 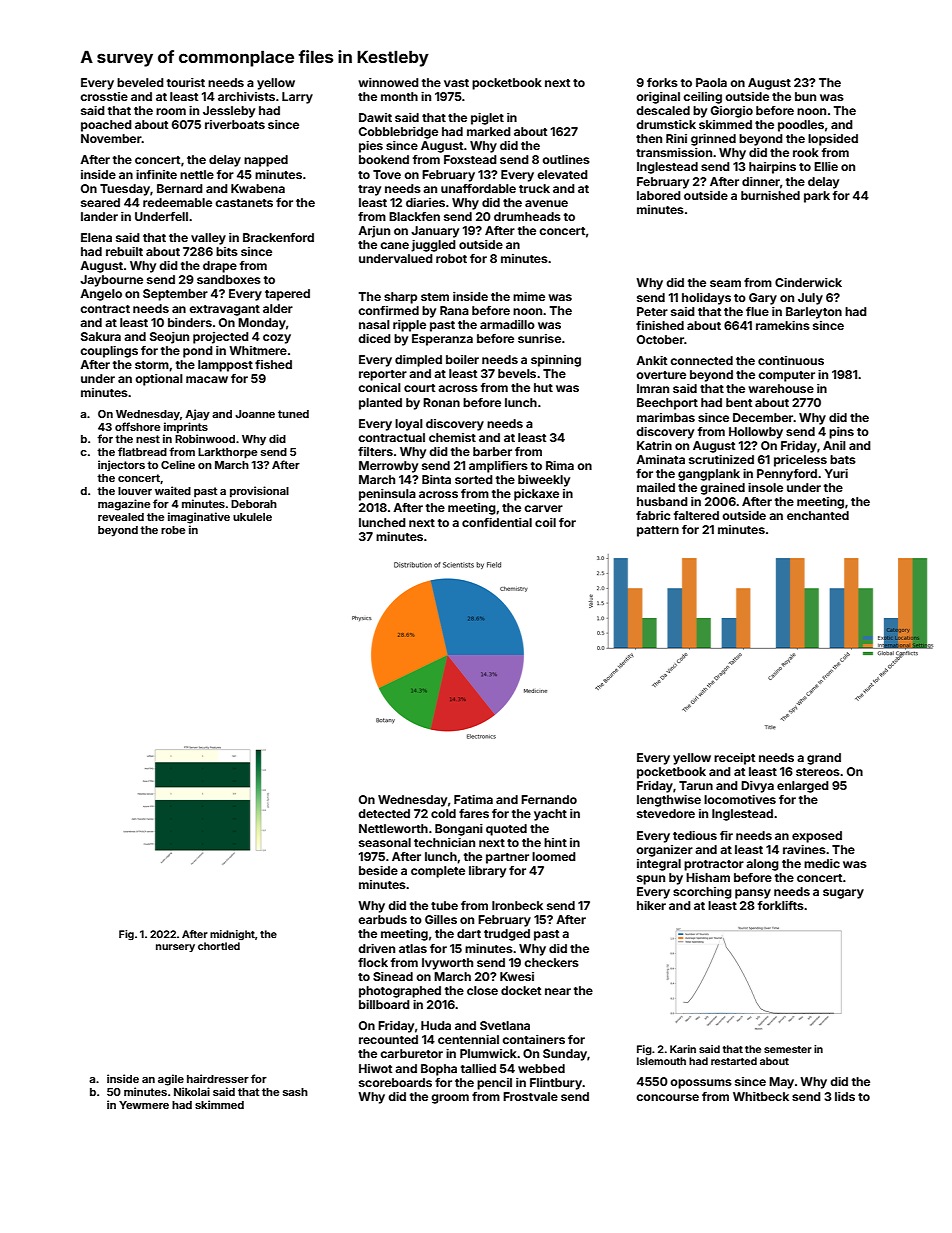 What do you see at coordinates (156, 174) in the screenshot?
I see `infinite` at bounding box center [156, 174].
